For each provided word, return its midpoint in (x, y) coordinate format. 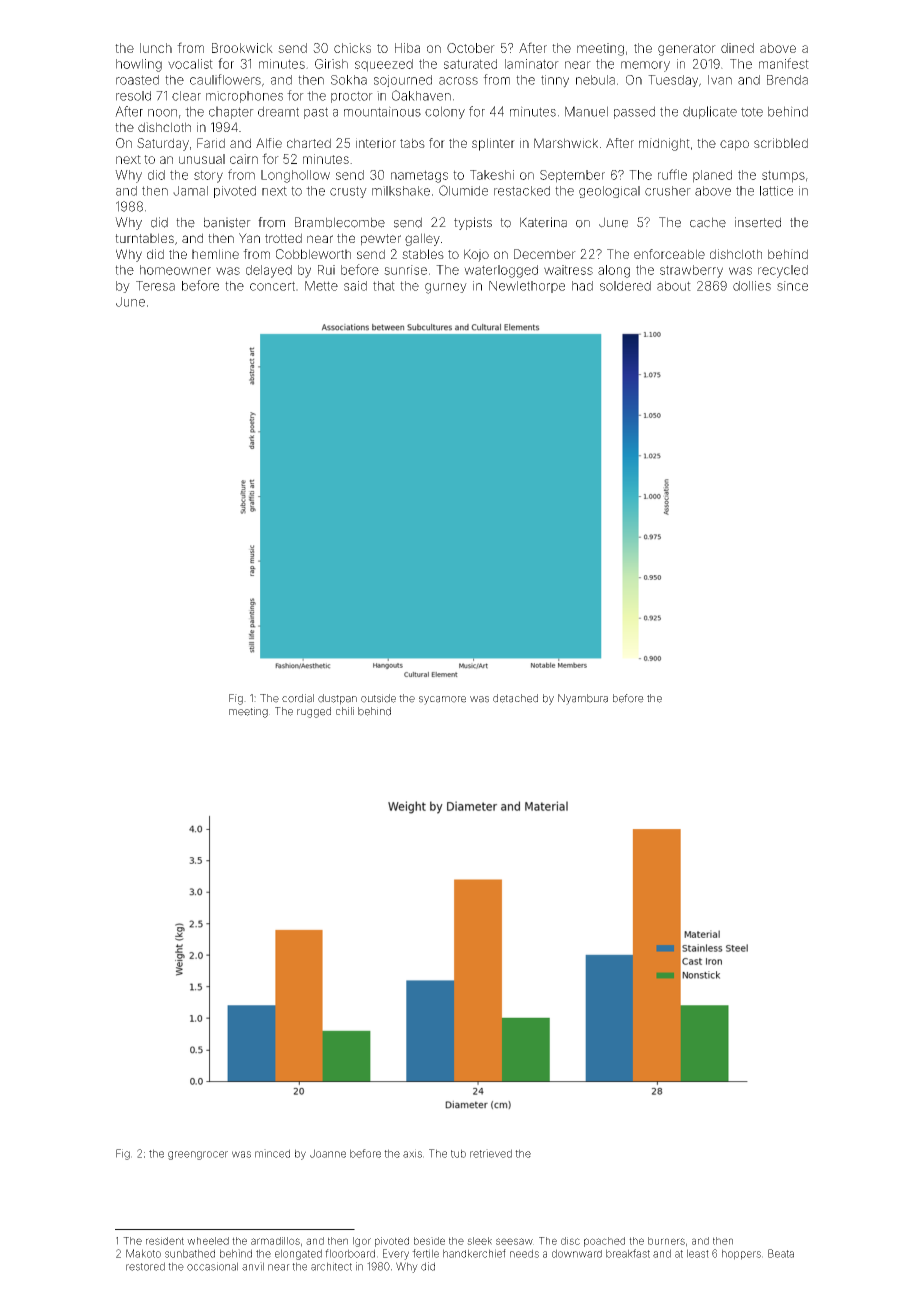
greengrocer (198, 1155)
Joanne (328, 1153)
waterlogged (501, 271)
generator (687, 50)
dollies (752, 286)
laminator (532, 64)
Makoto (143, 1253)
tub (458, 1153)
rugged (314, 712)
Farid (211, 143)
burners (666, 1241)
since (792, 286)
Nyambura (583, 699)
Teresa (155, 286)
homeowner (175, 270)
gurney (446, 288)
